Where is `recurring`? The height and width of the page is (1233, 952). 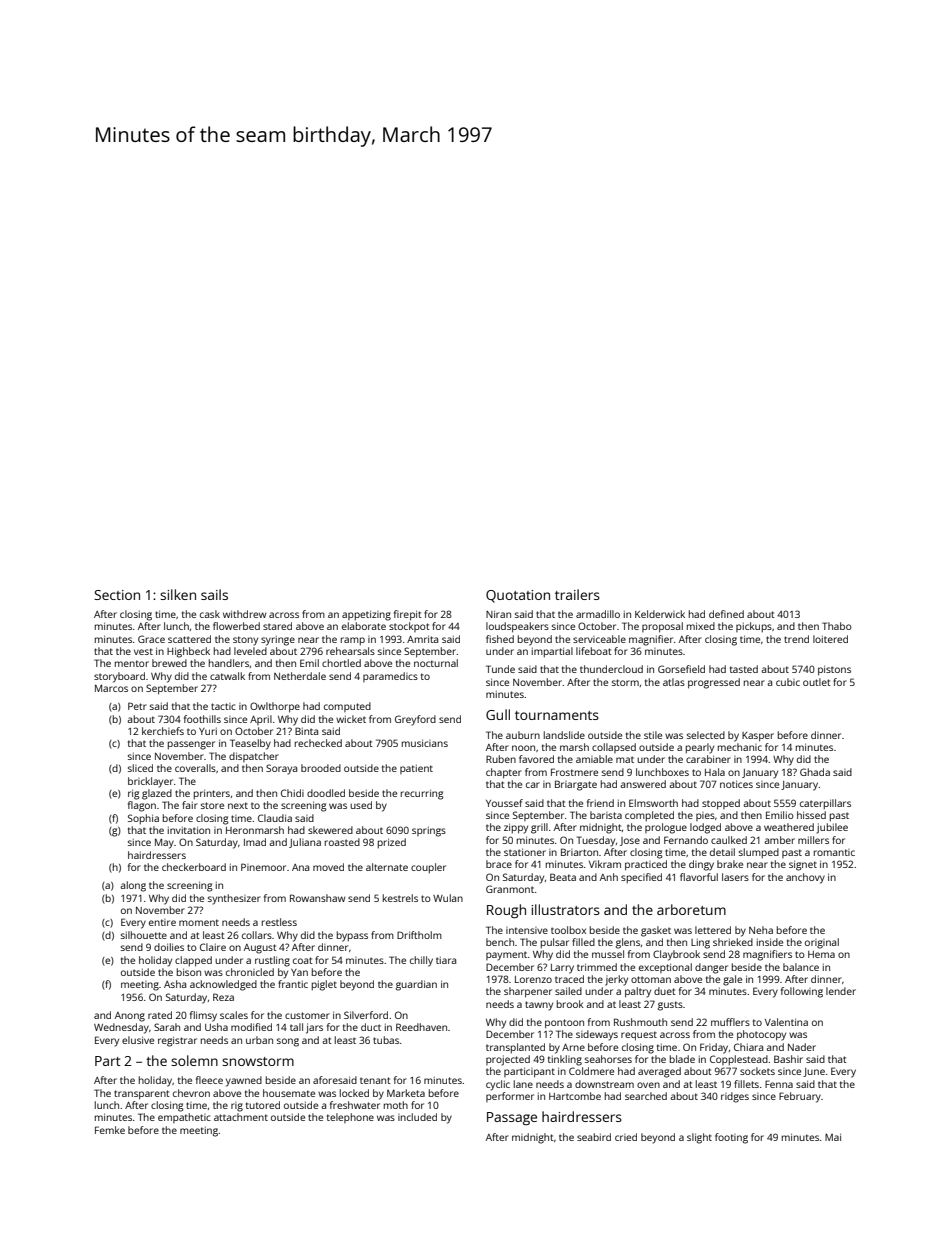
recurring is located at coordinates (422, 794).
